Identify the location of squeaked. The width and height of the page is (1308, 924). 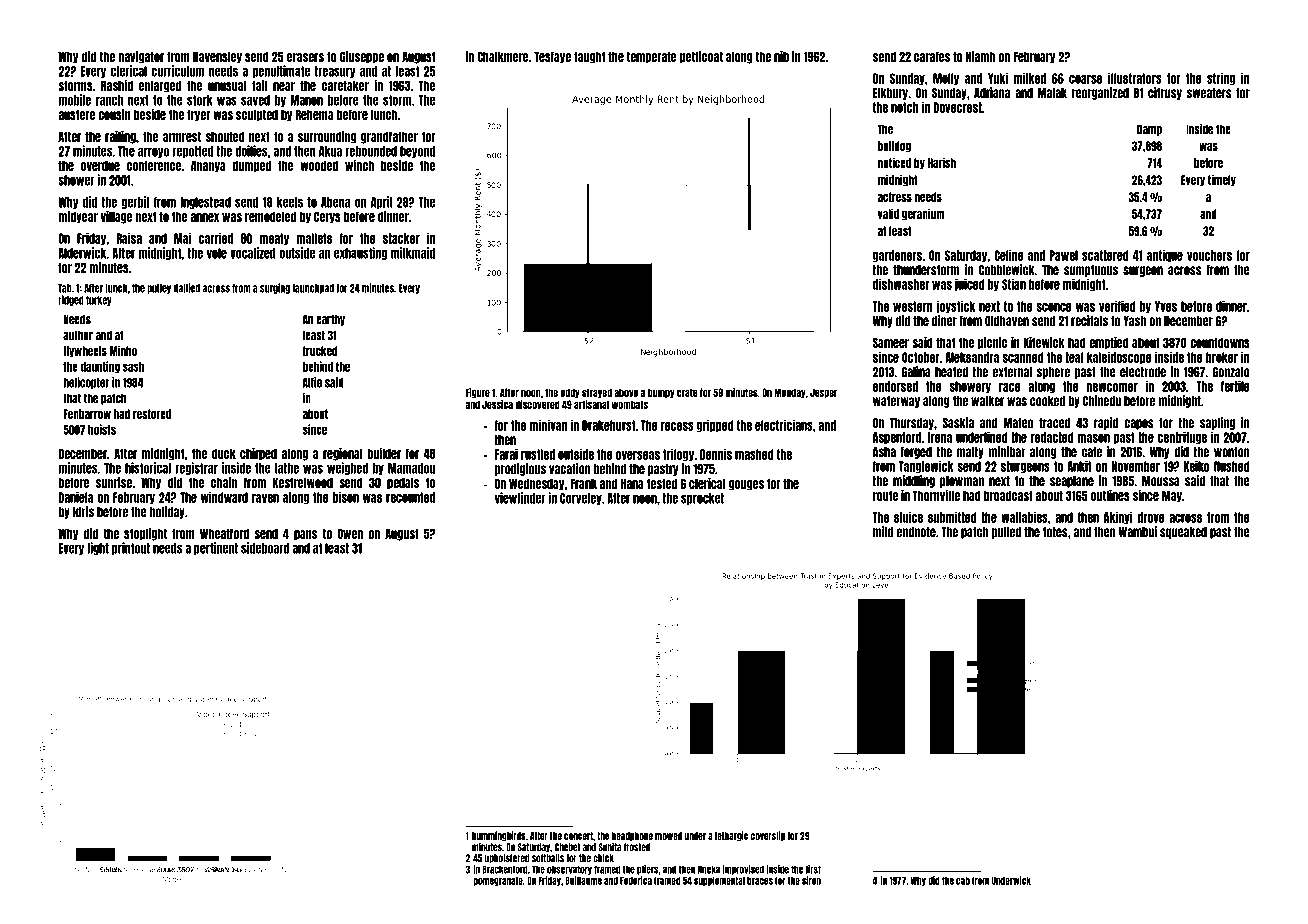
(1183, 533).
